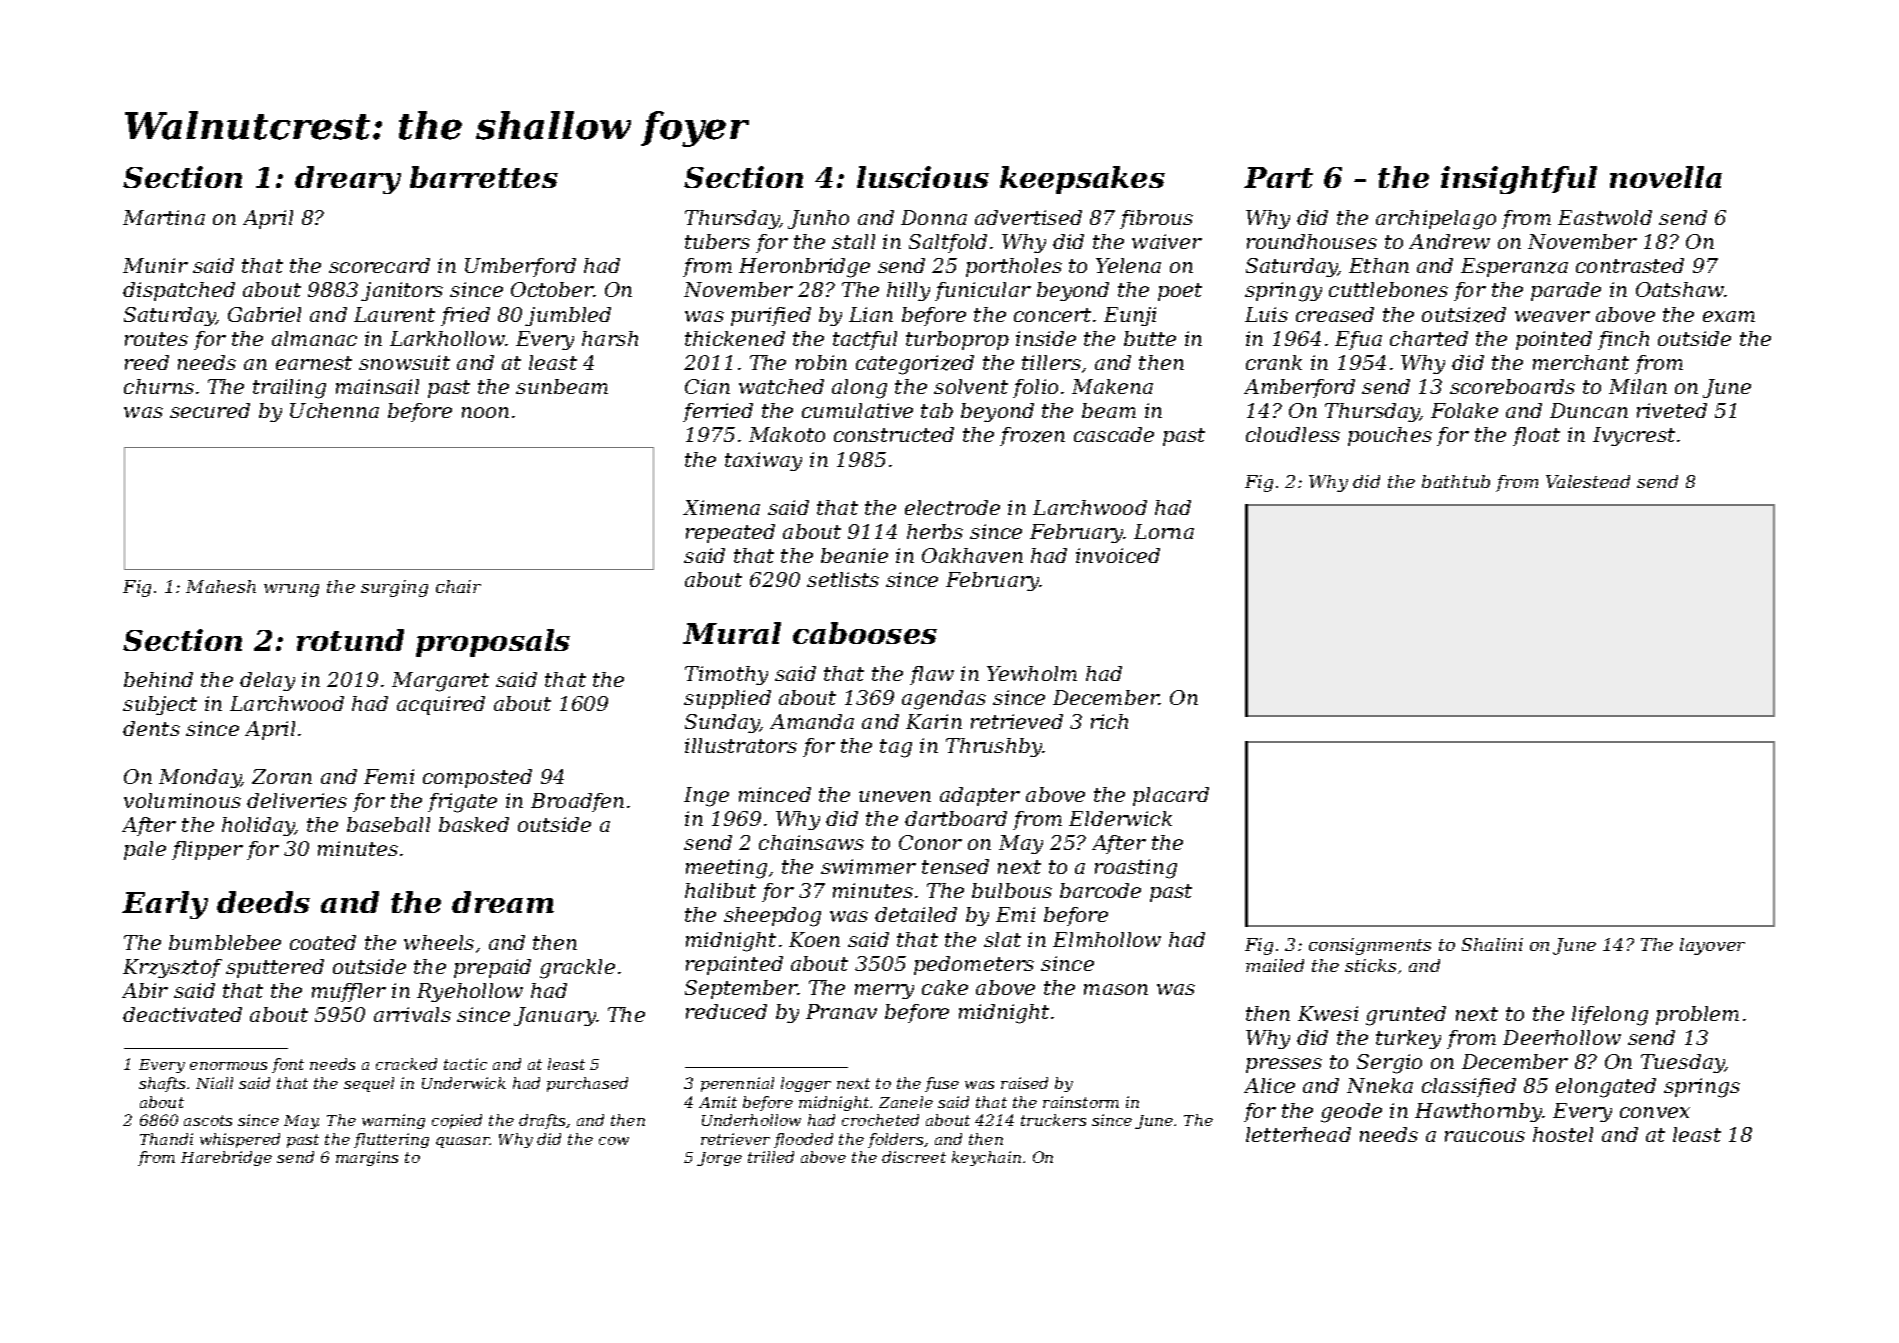 Image resolution: width=1899 pixels, height=1343 pixels. Describe the element at coordinates (166, 1139) in the page. I see `Thandi` at that location.
